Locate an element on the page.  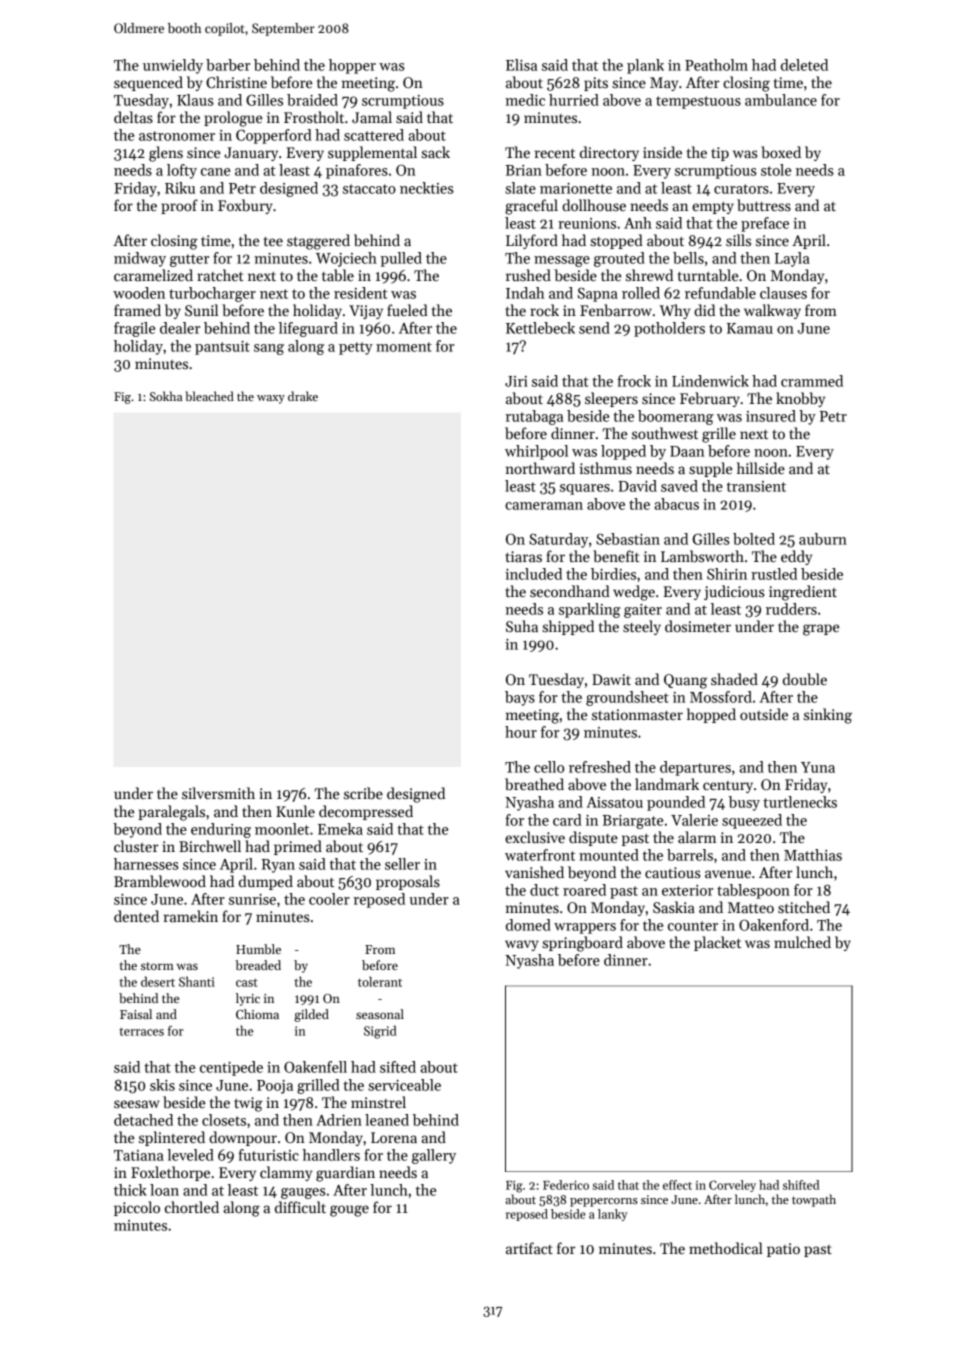
piccolo is located at coordinates (137, 1208).
